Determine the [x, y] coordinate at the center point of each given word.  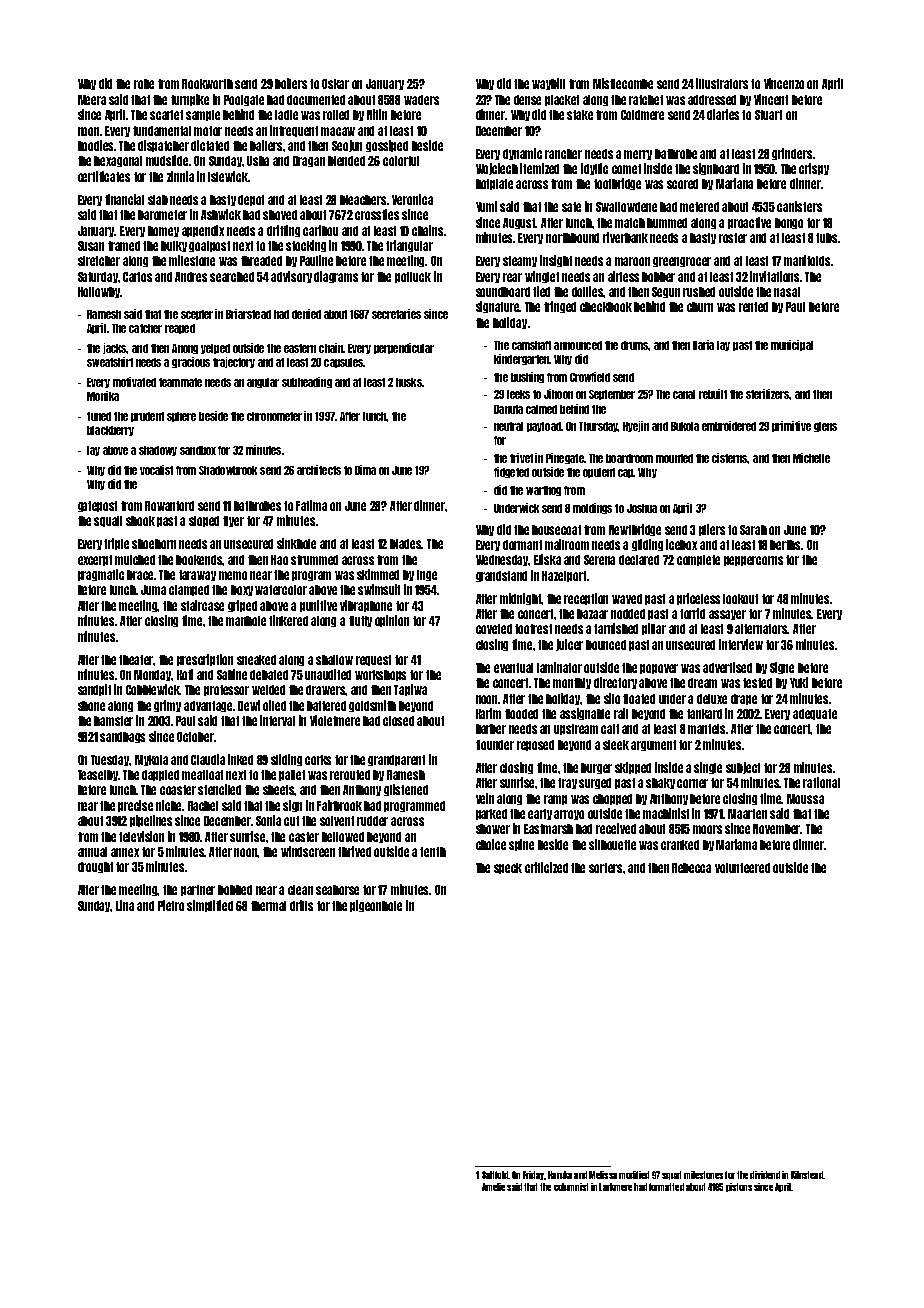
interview [741, 644]
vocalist [156, 470]
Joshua [642, 508]
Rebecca [691, 868]
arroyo [569, 815]
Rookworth [207, 84]
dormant [522, 545]
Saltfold [495, 1175]
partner [198, 890]
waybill [548, 84]
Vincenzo [784, 83]
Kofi [185, 674]
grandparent [396, 760]
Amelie [493, 1187]
